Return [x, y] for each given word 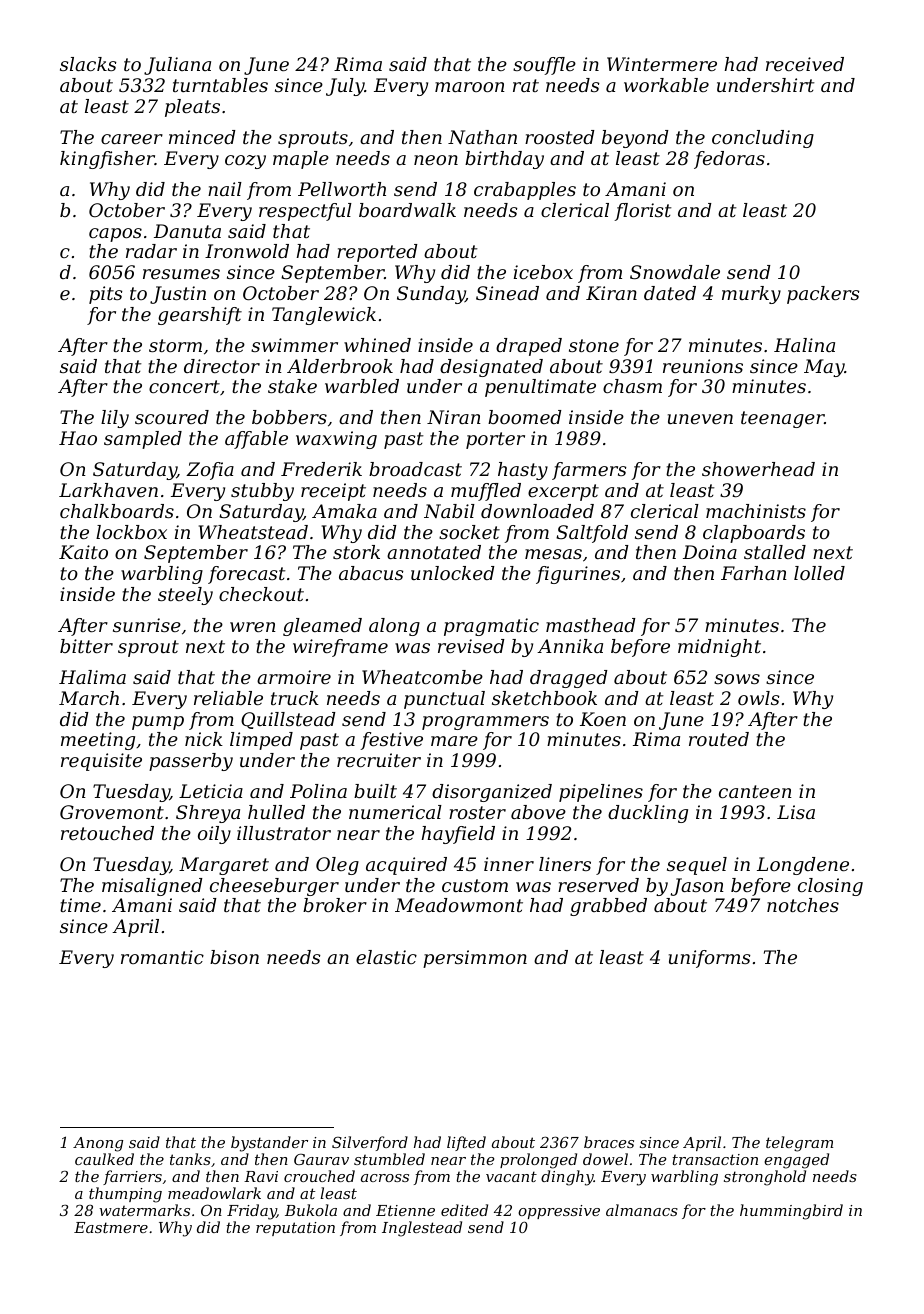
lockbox [131, 532]
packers [823, 295]
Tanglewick [324, 316]
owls [758, 698]
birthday [504, 160]
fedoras [729, 160]
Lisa [796, 812]
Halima [92, 677]
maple [301, 160]
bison [234, 957]
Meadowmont [459, 905]
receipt [333, 492]
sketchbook [544, 698]
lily [115, 419]
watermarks [144, 1210]
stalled [775, 552]
